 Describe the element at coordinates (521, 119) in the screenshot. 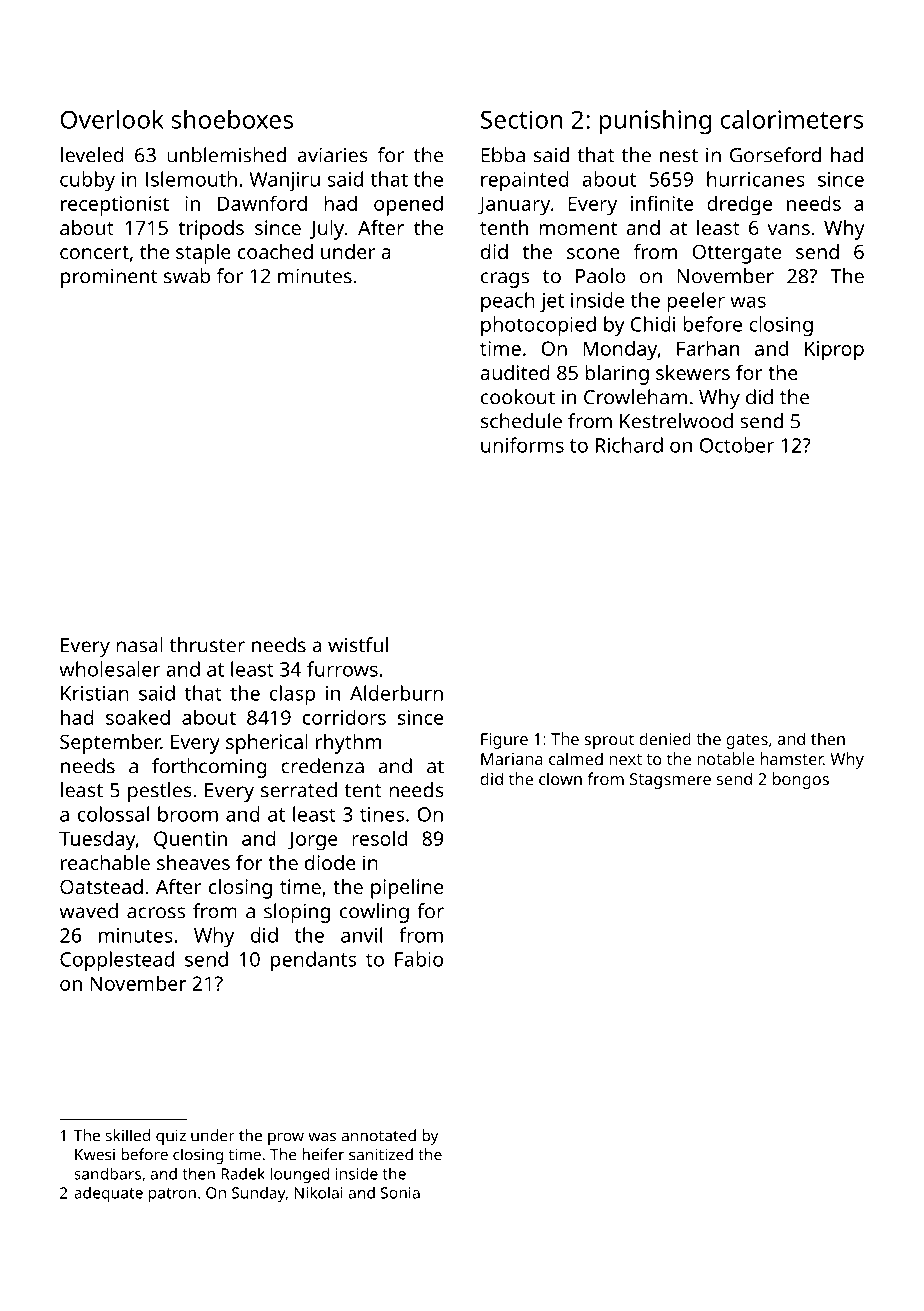

I see `Section` at that location.
